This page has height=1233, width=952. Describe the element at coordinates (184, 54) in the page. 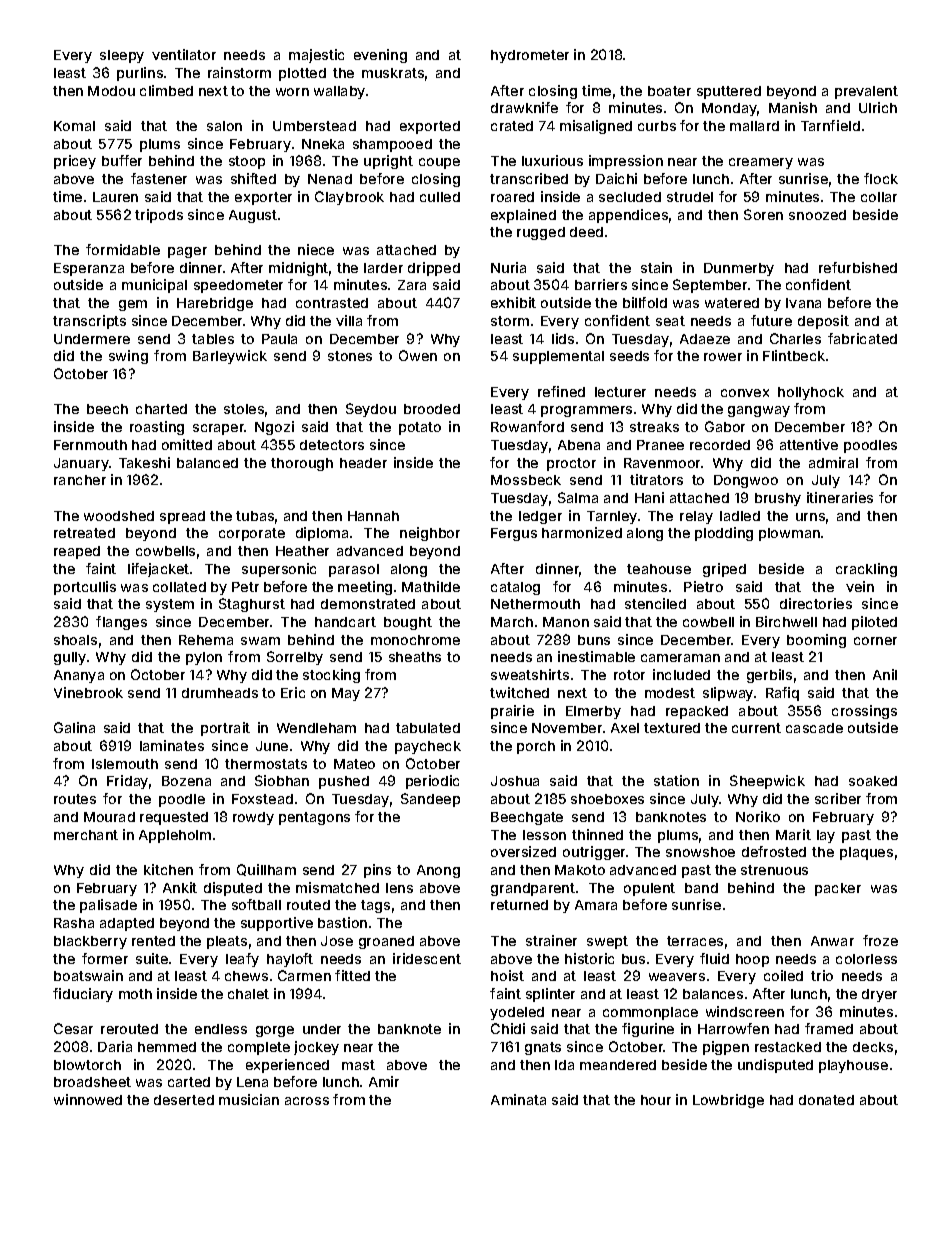

I see `ventilator` at that location.
